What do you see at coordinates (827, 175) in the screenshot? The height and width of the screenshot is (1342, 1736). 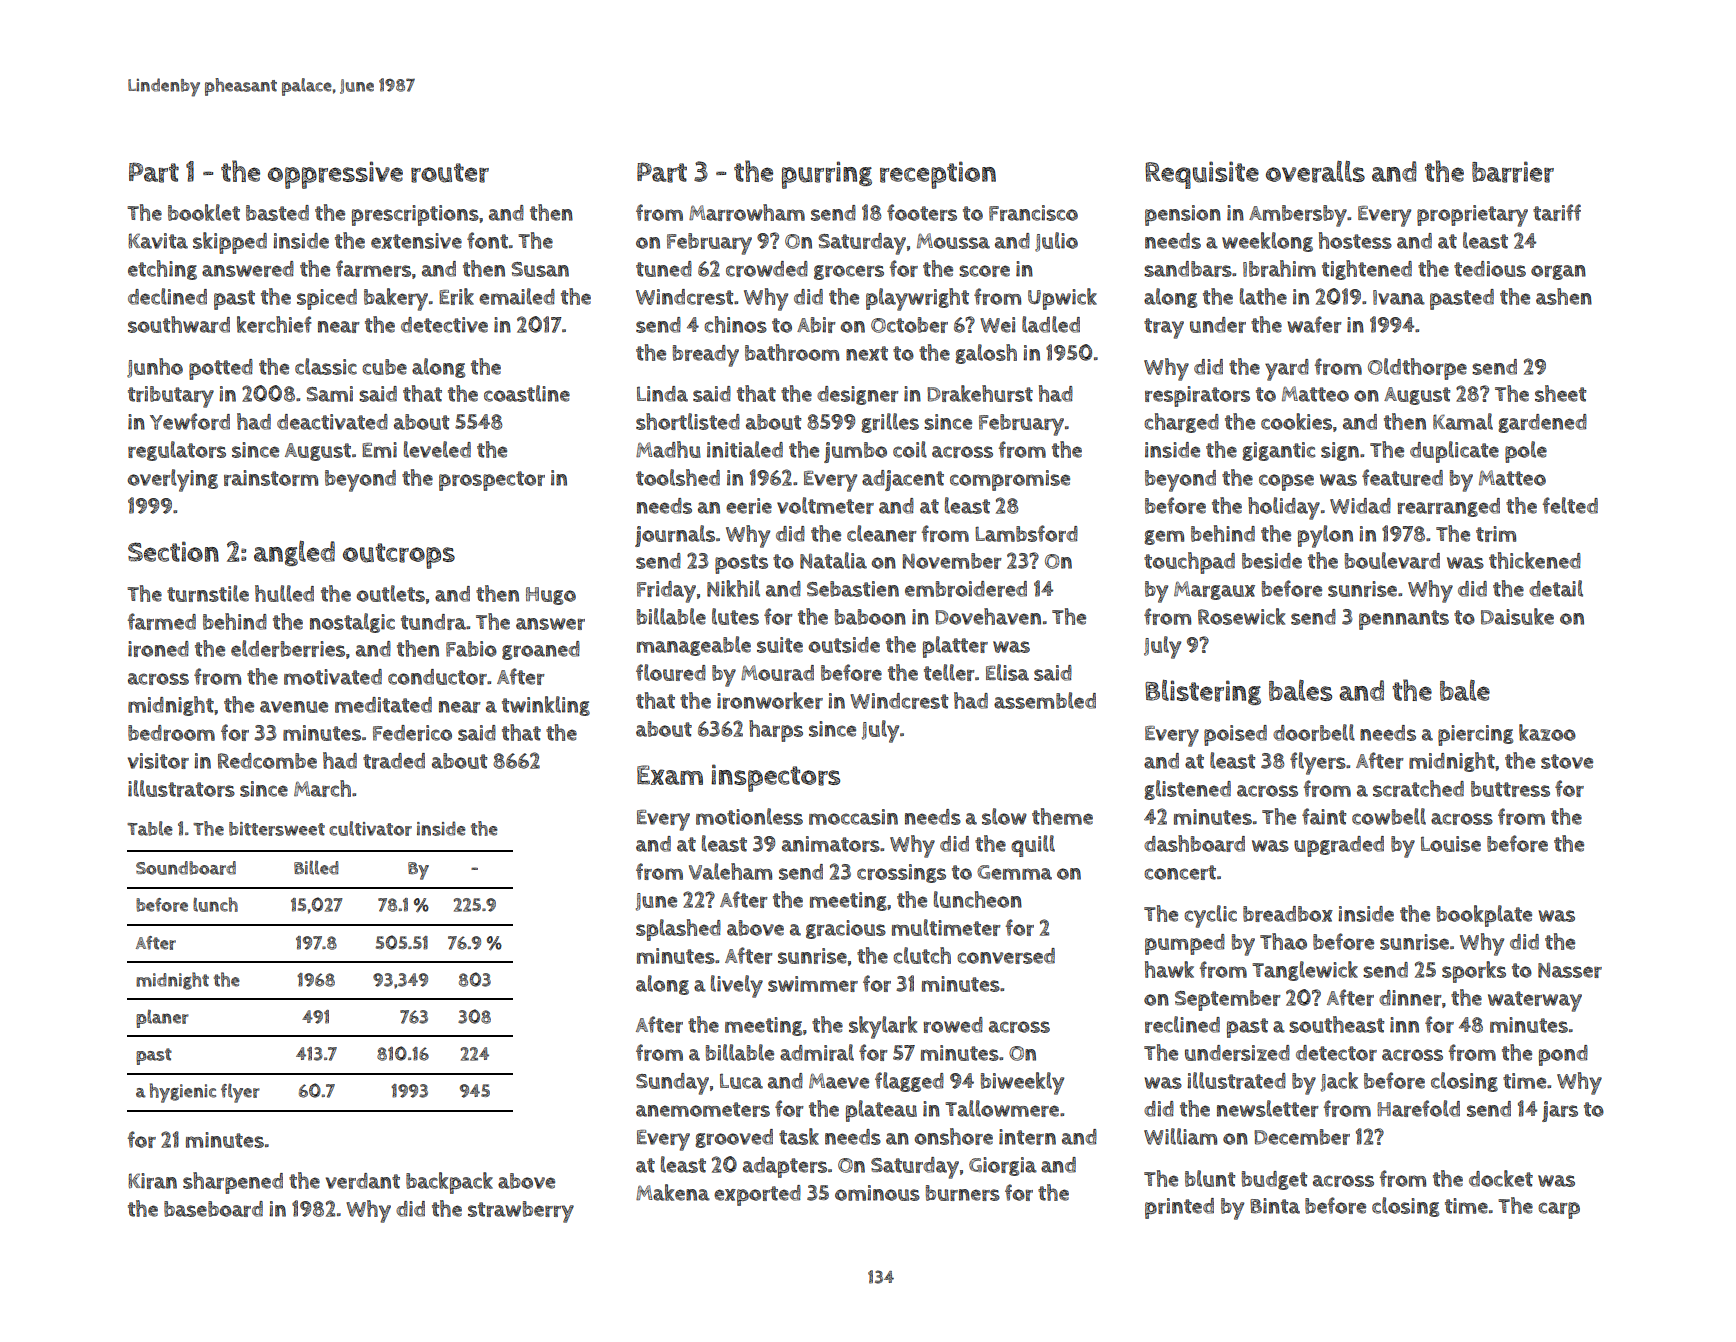 I see `purring` at bounding box center [827, 175].
